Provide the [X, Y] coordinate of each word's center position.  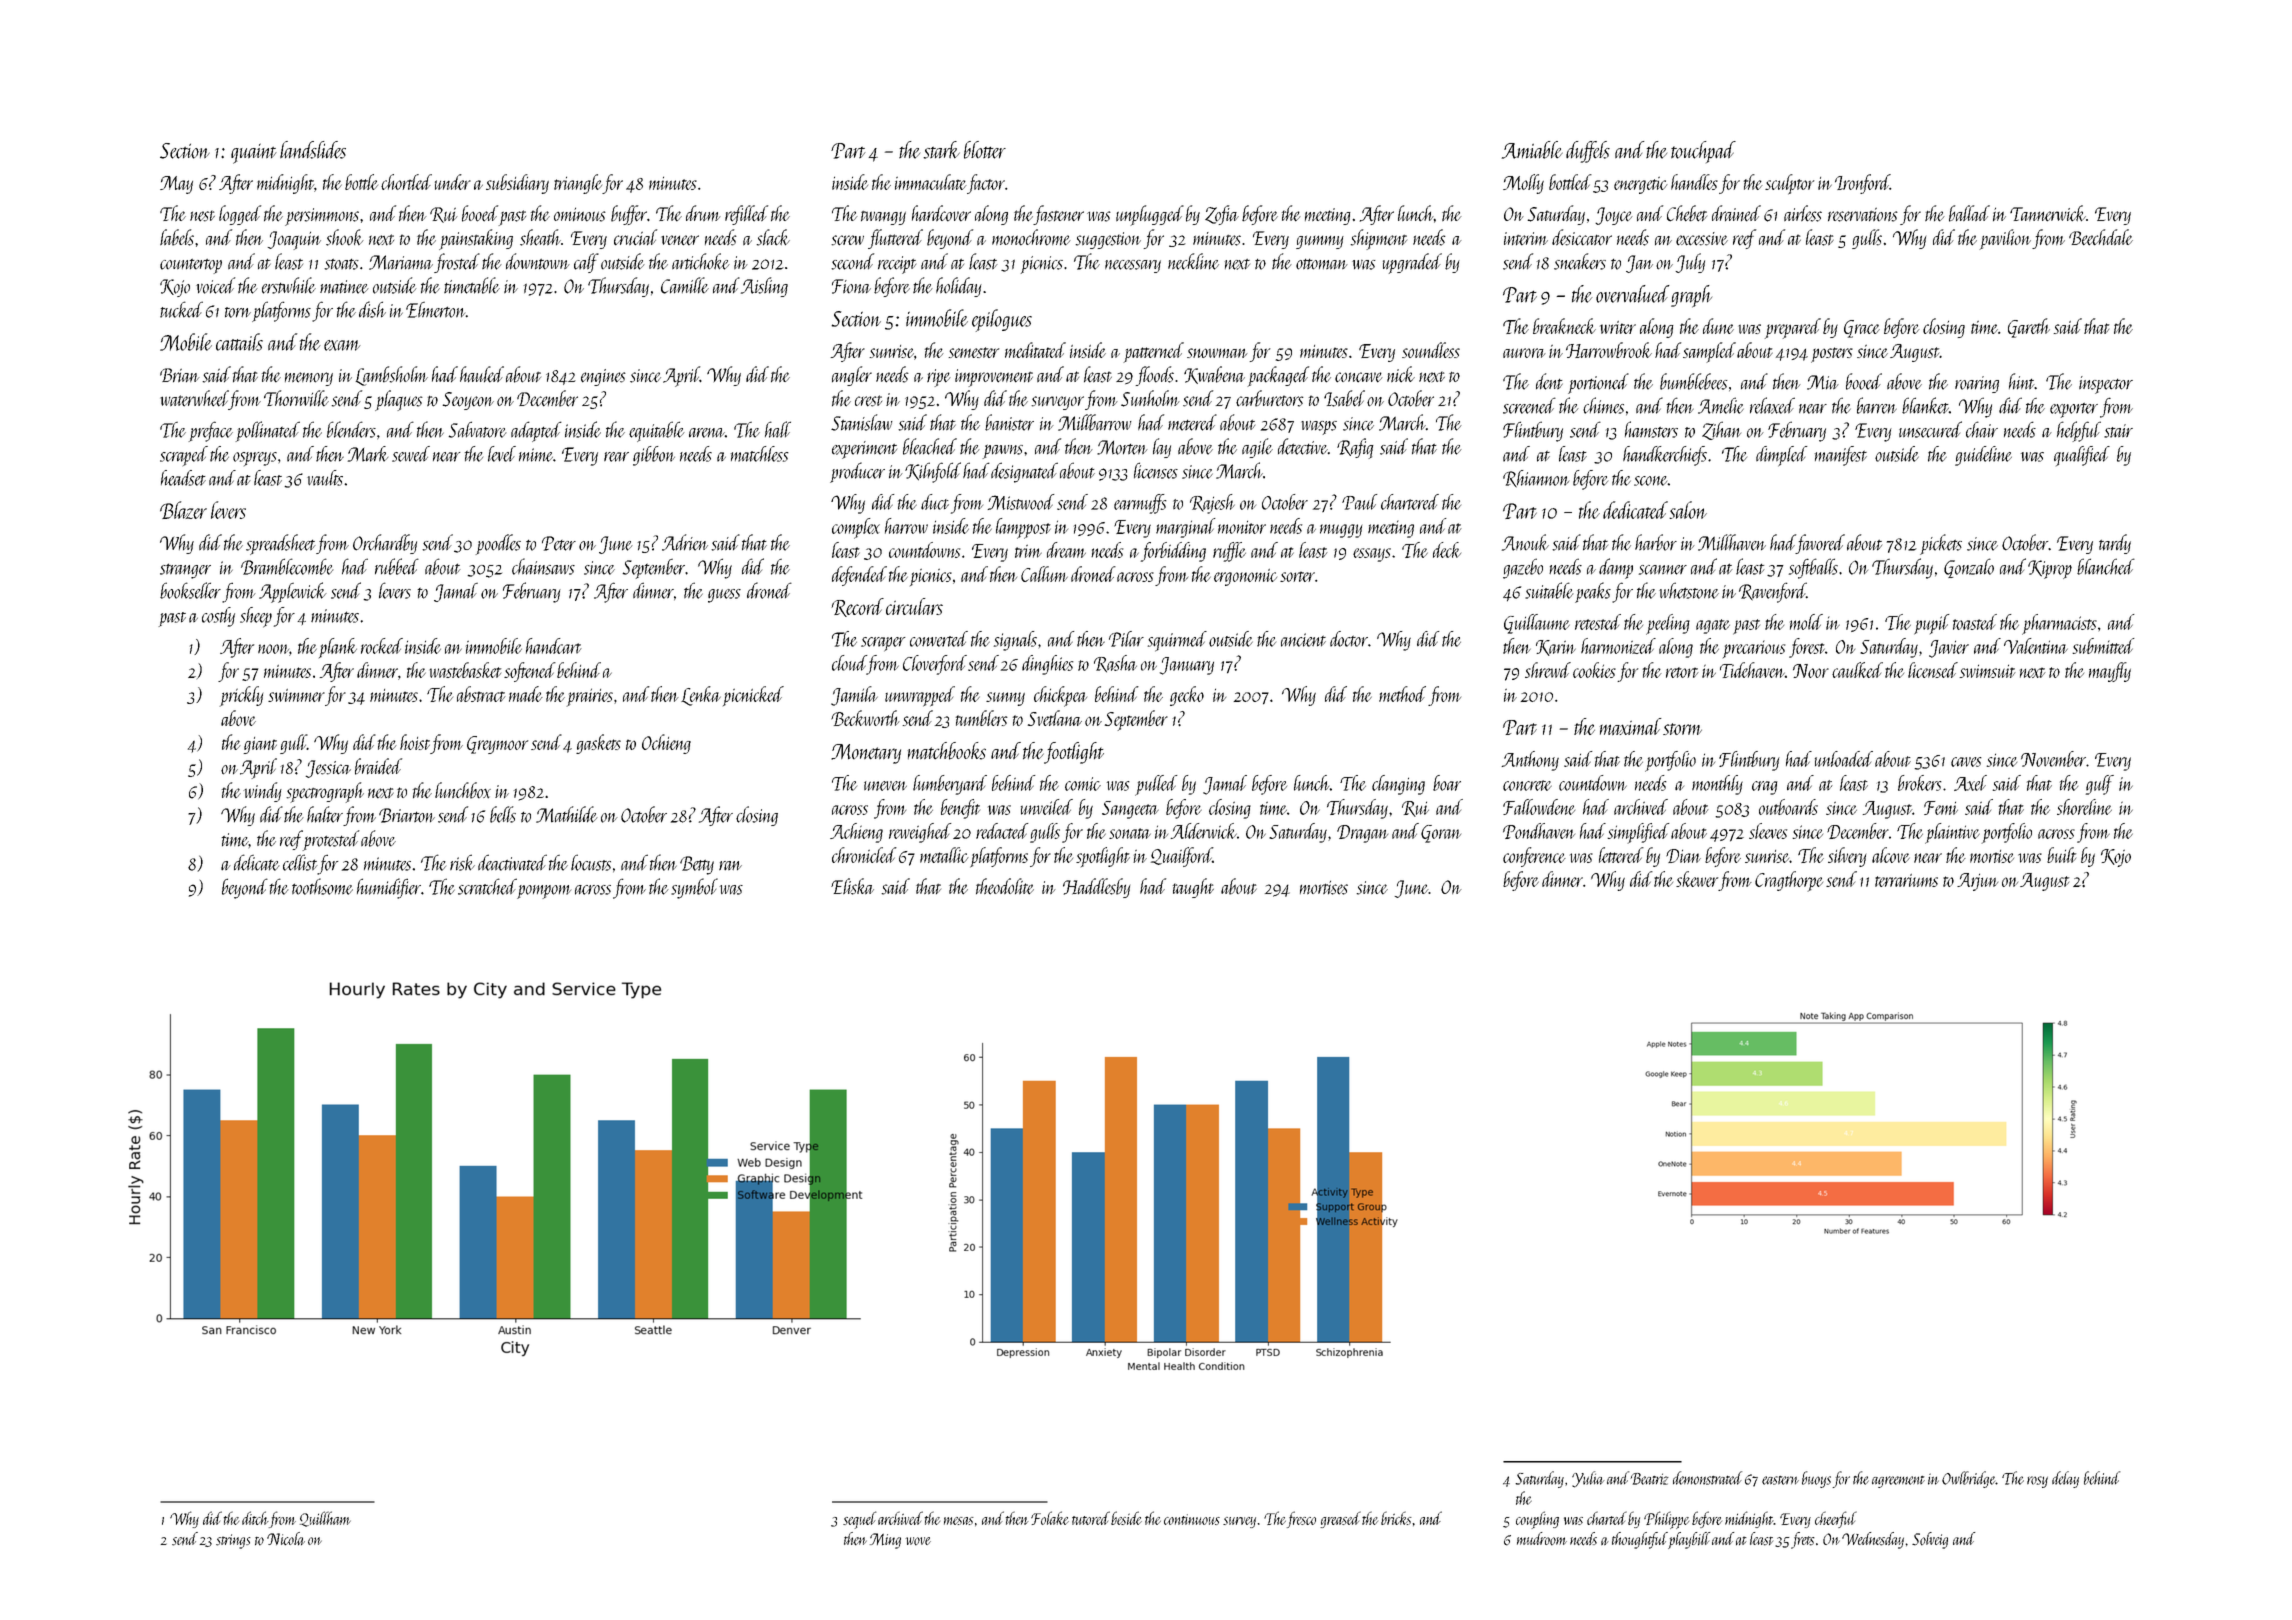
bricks [1396, 1518]
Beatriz [1649, 1479]
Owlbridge [1969, 1479]
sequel [859, 1520]
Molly [1523, 184]
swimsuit [1988, 671]
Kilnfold [933, 472]
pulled [1156, 785]
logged [240, 215]
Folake [1050, 1518]
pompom [544, 892]
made [526, 694]
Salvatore [477, 429]
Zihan [1721, 430]
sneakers [1580, 261]
